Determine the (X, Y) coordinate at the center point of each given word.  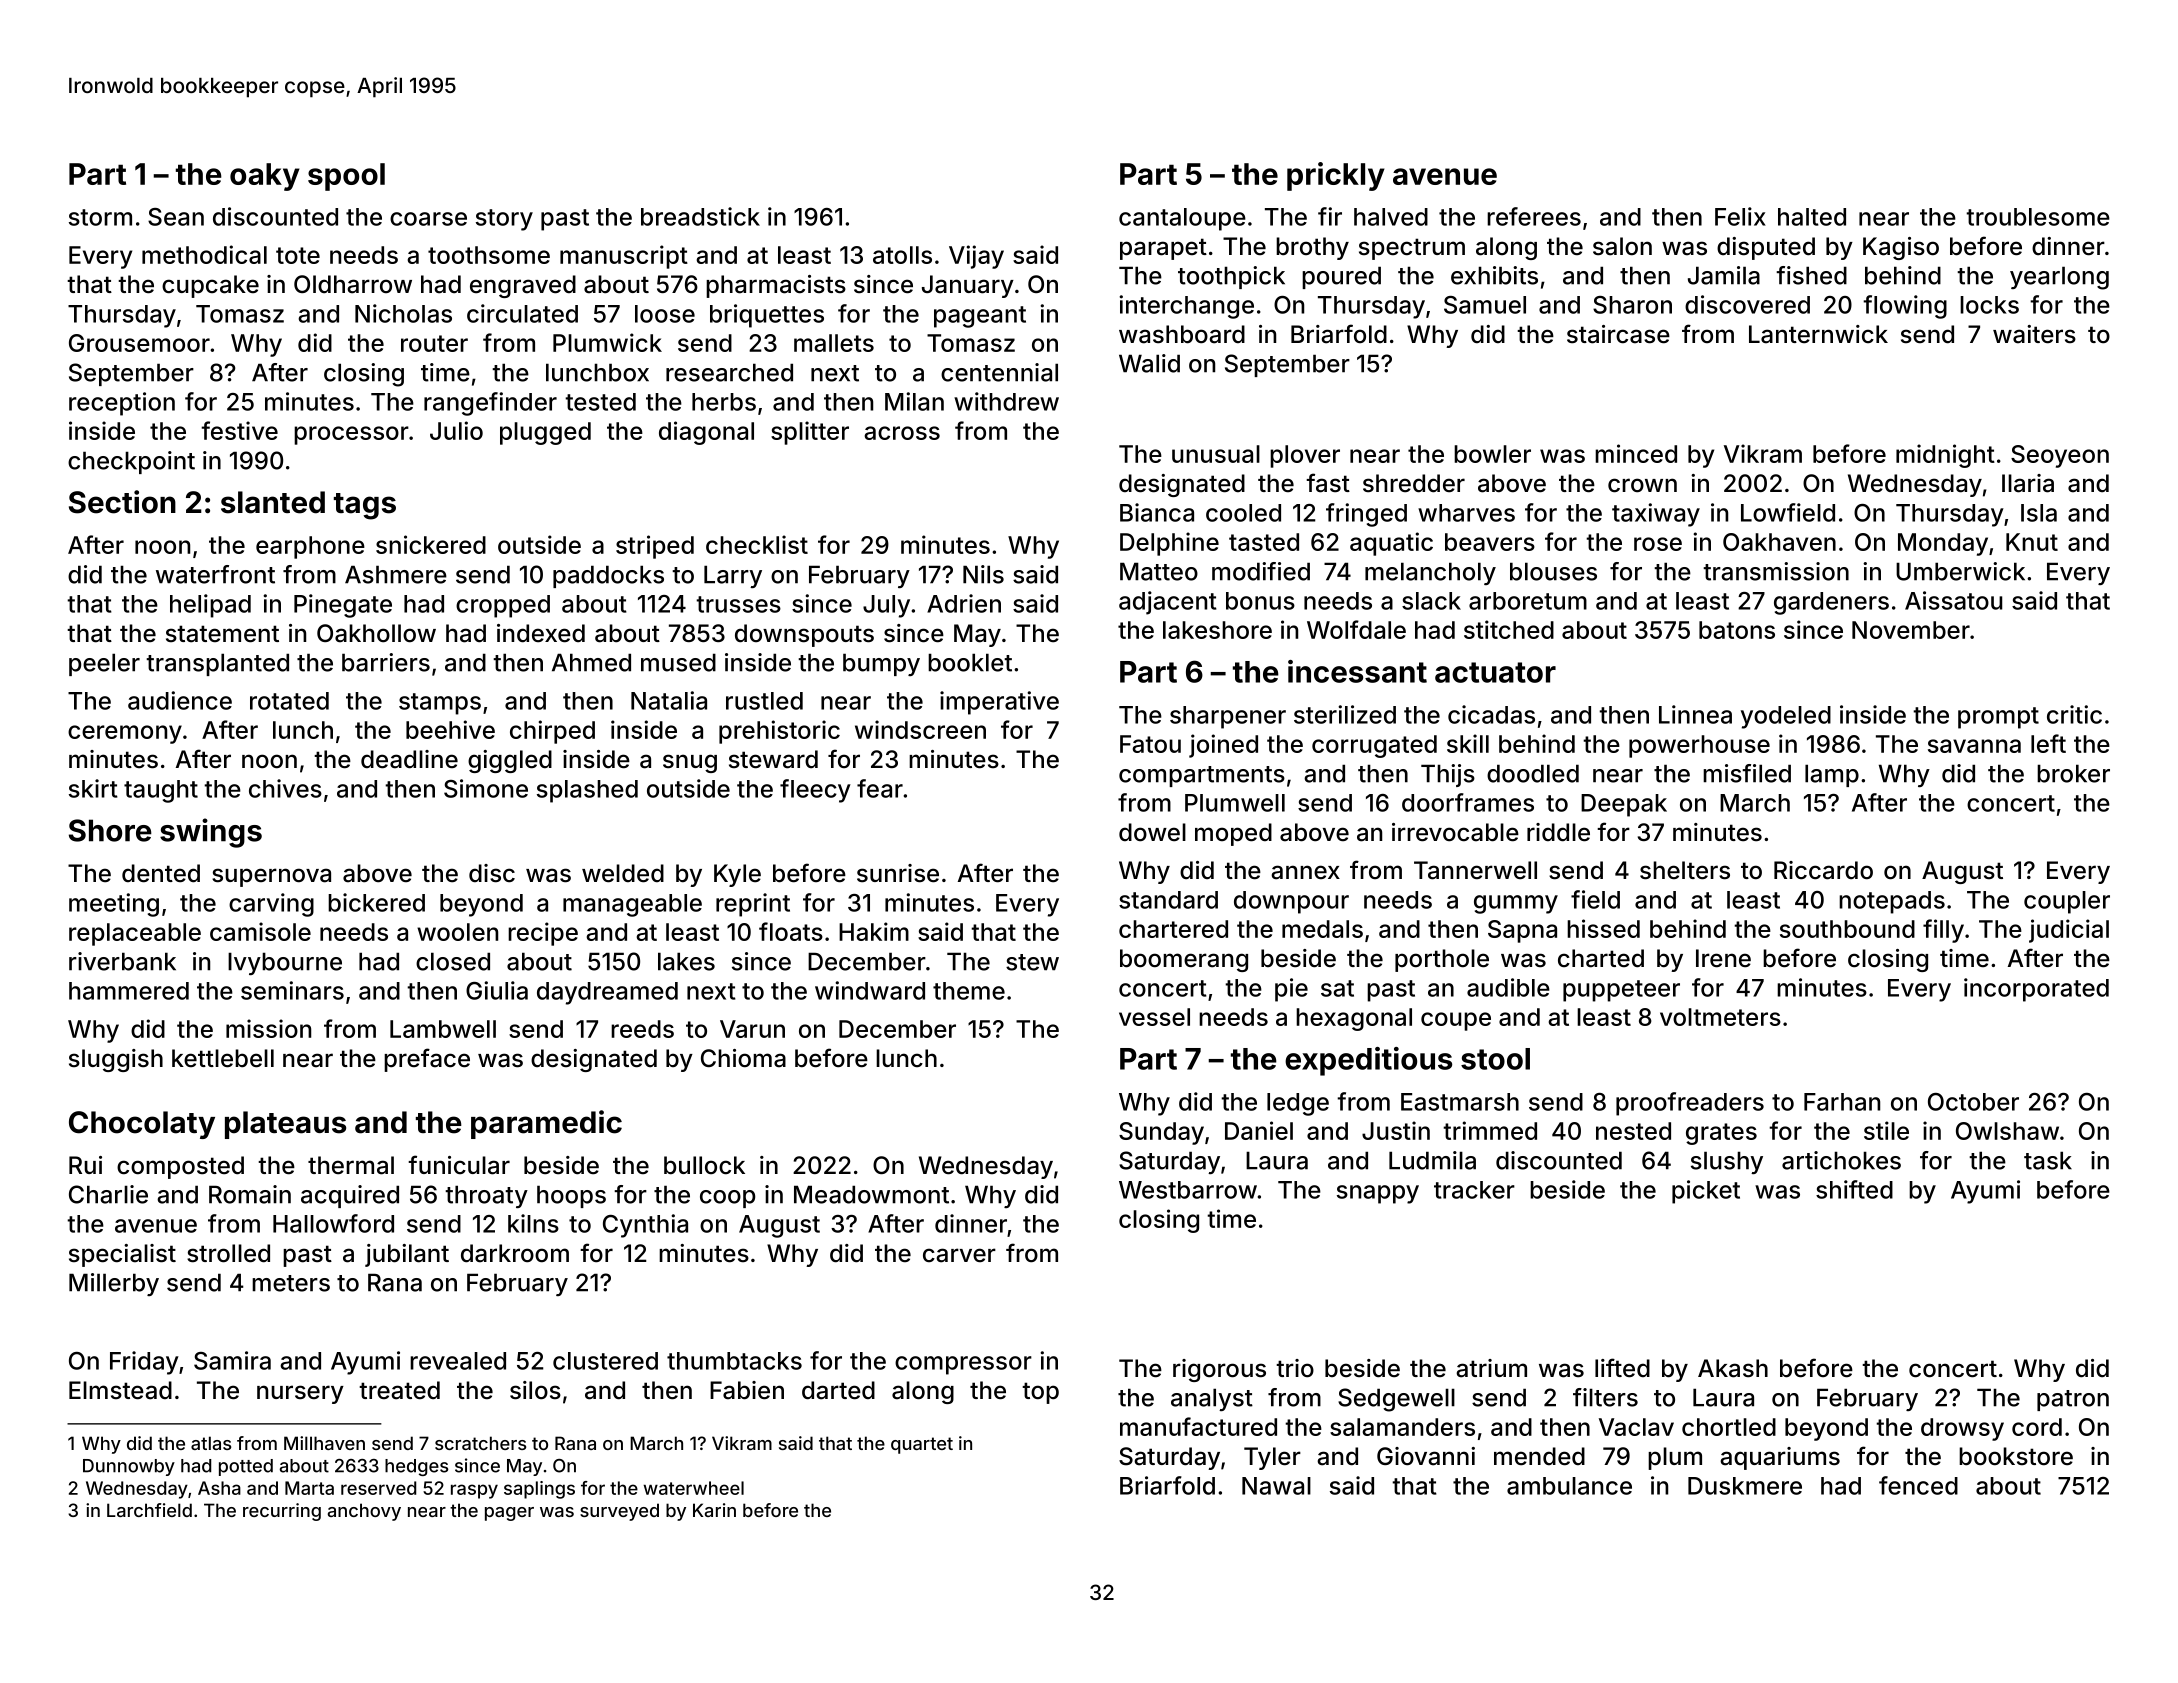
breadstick (700, 216)
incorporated (2036, 990)
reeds (642, 1029)
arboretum (1528, 601)
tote (298, 255)
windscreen (920, 729)
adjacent (1168, 603)
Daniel (1259, 1130)
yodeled (1786, 717)
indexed (541, 633)
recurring (282, 1512)
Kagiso (1901, 248)
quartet (922, 1445)
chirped (552, 732)
